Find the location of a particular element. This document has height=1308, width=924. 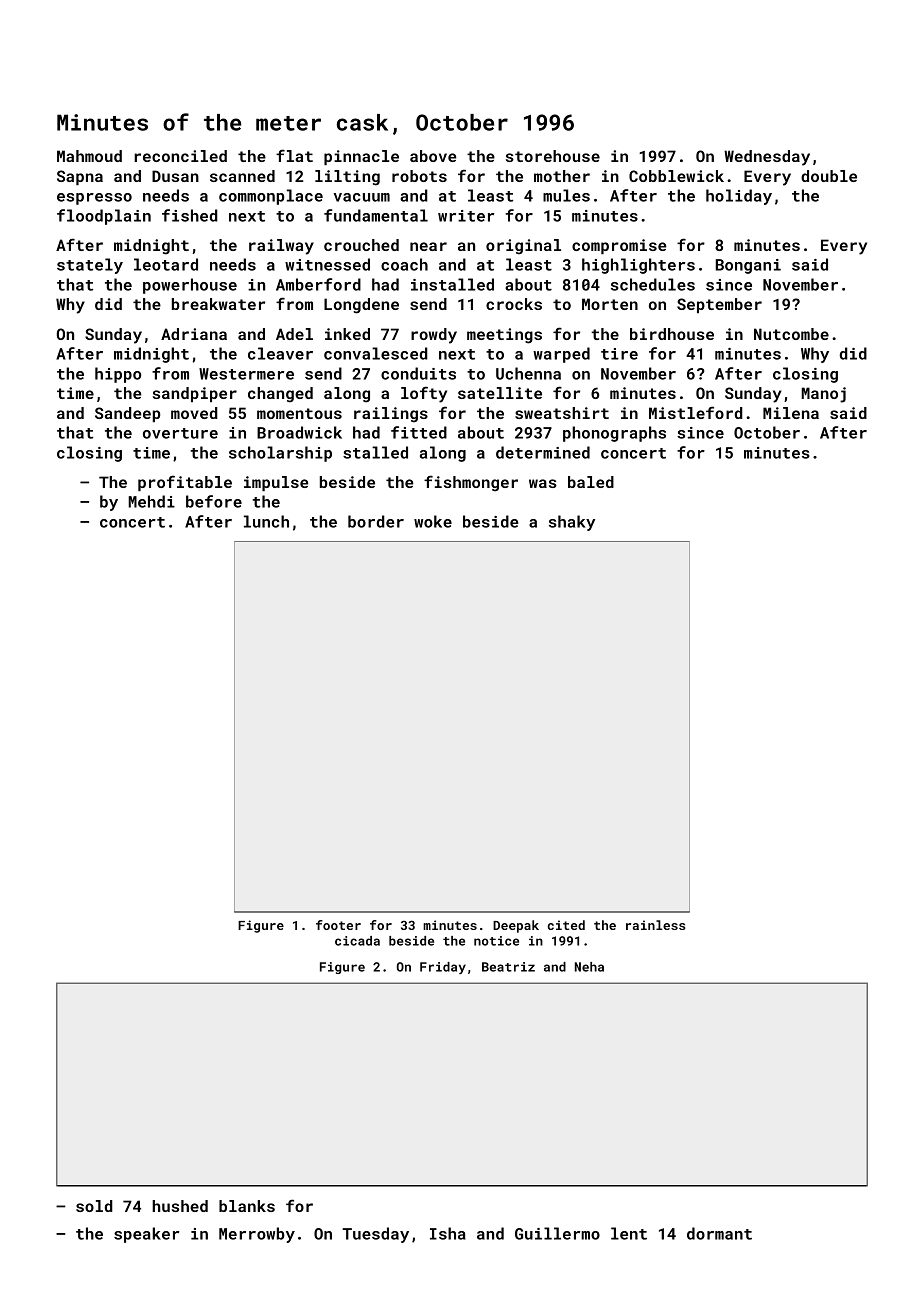

hushed is located at coordinates (180, 1206).
